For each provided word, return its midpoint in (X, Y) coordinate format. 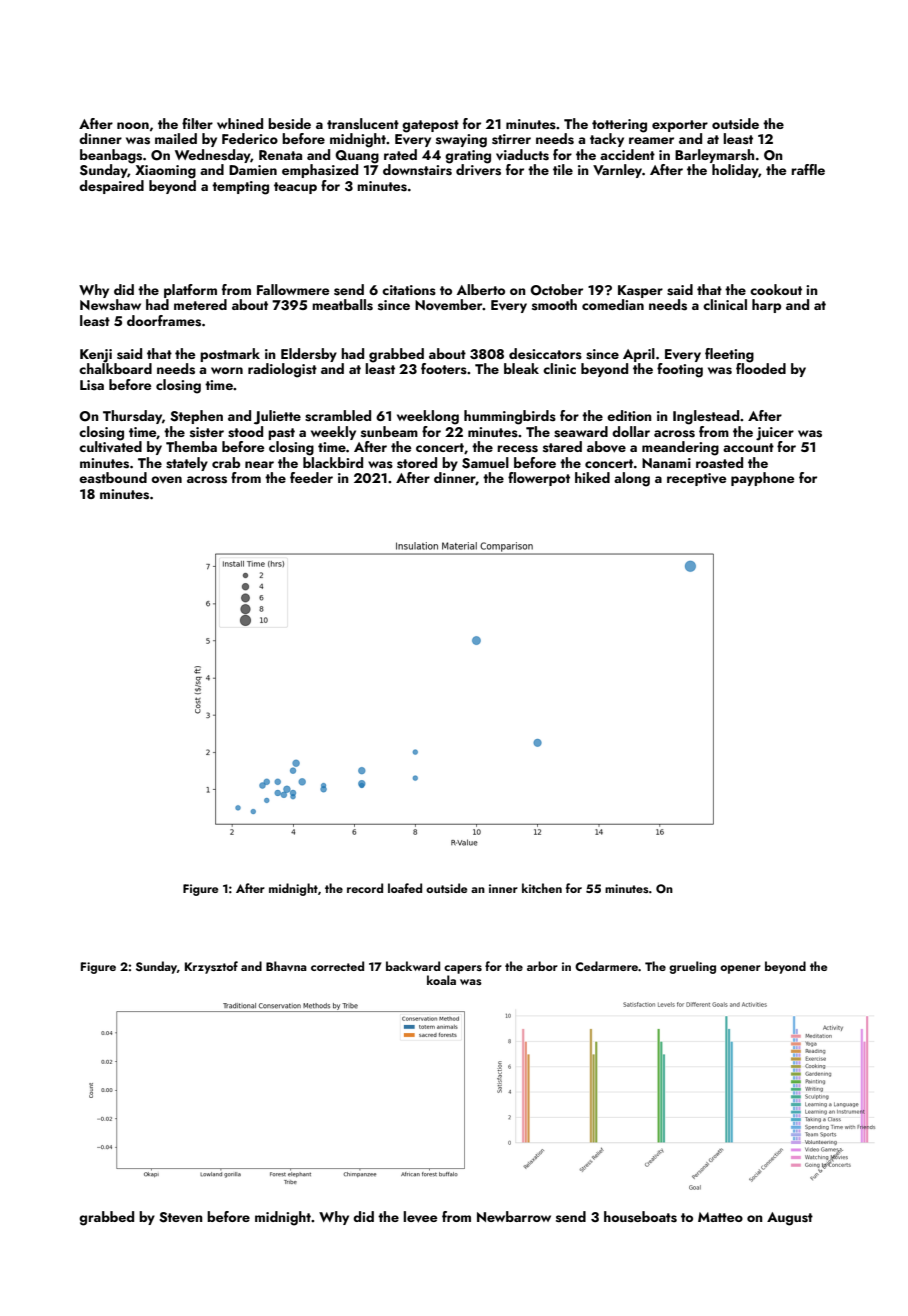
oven (166, 479)
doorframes (164, 321)
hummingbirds (510, 417)
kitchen (542, 888)
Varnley (617, 171)
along (632, 479)
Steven (181, 1217)
